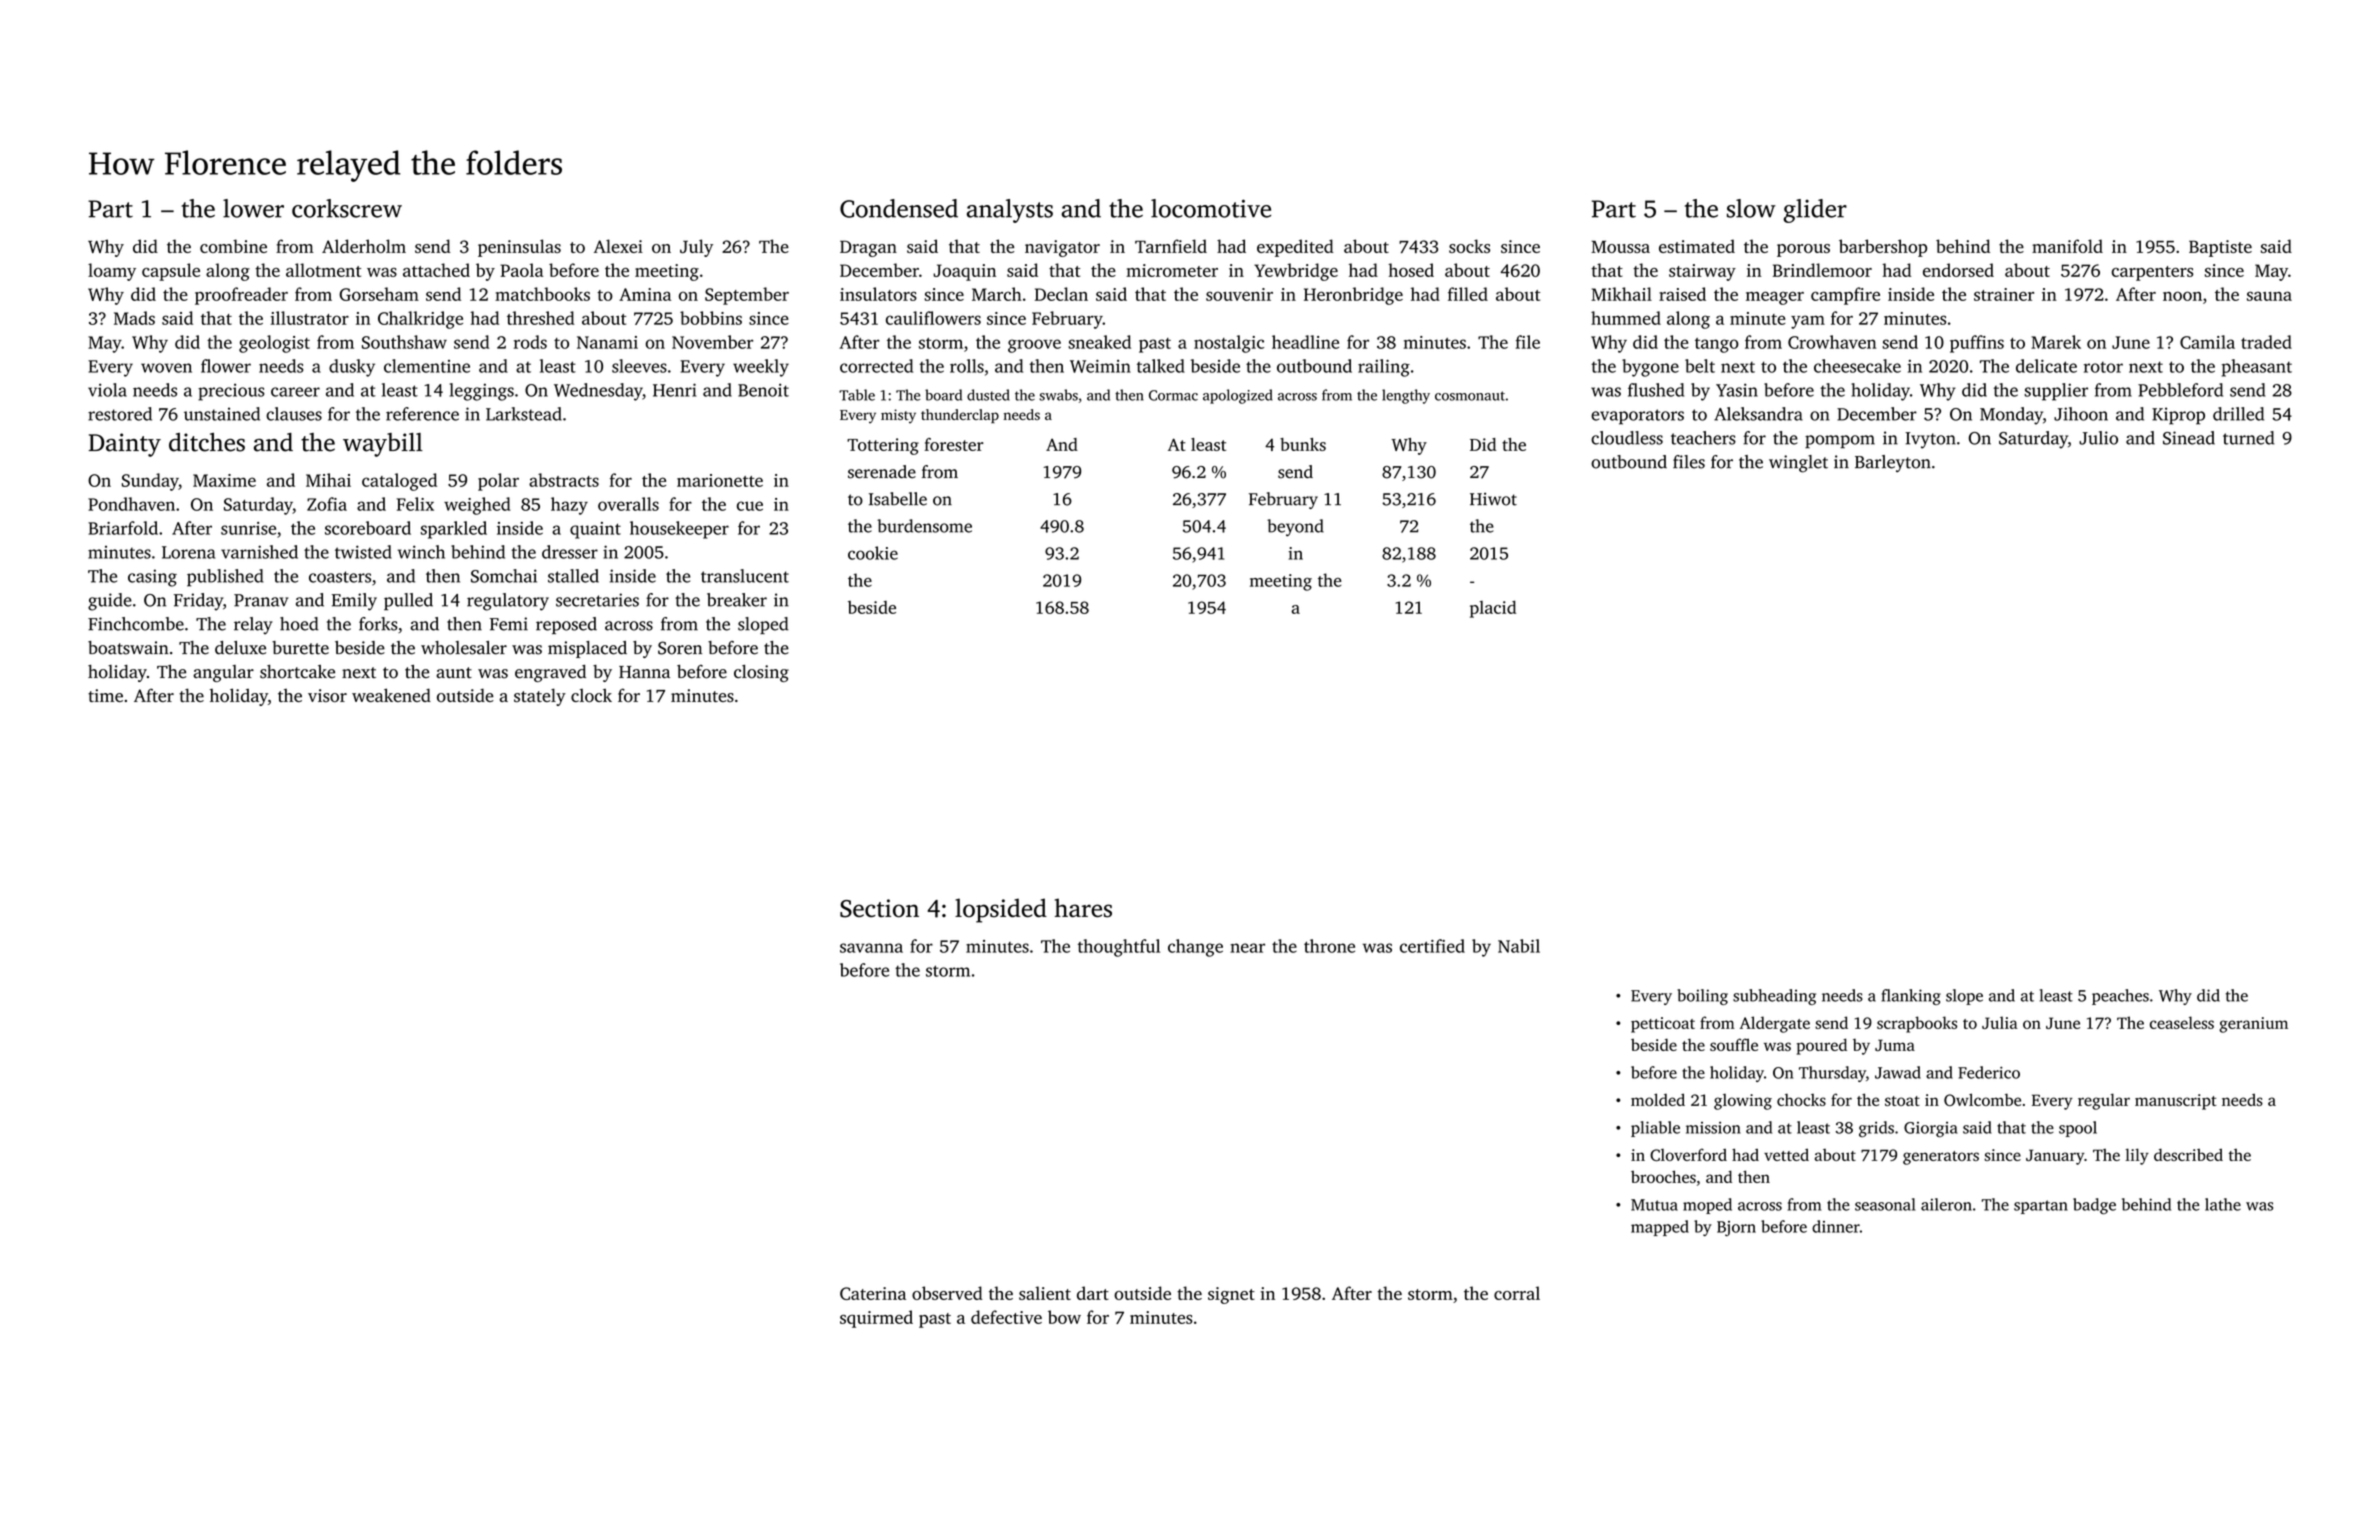 The width and height of the screenshot is (2380, 1540). I want to click on squirmed, so click(876, 1319).
